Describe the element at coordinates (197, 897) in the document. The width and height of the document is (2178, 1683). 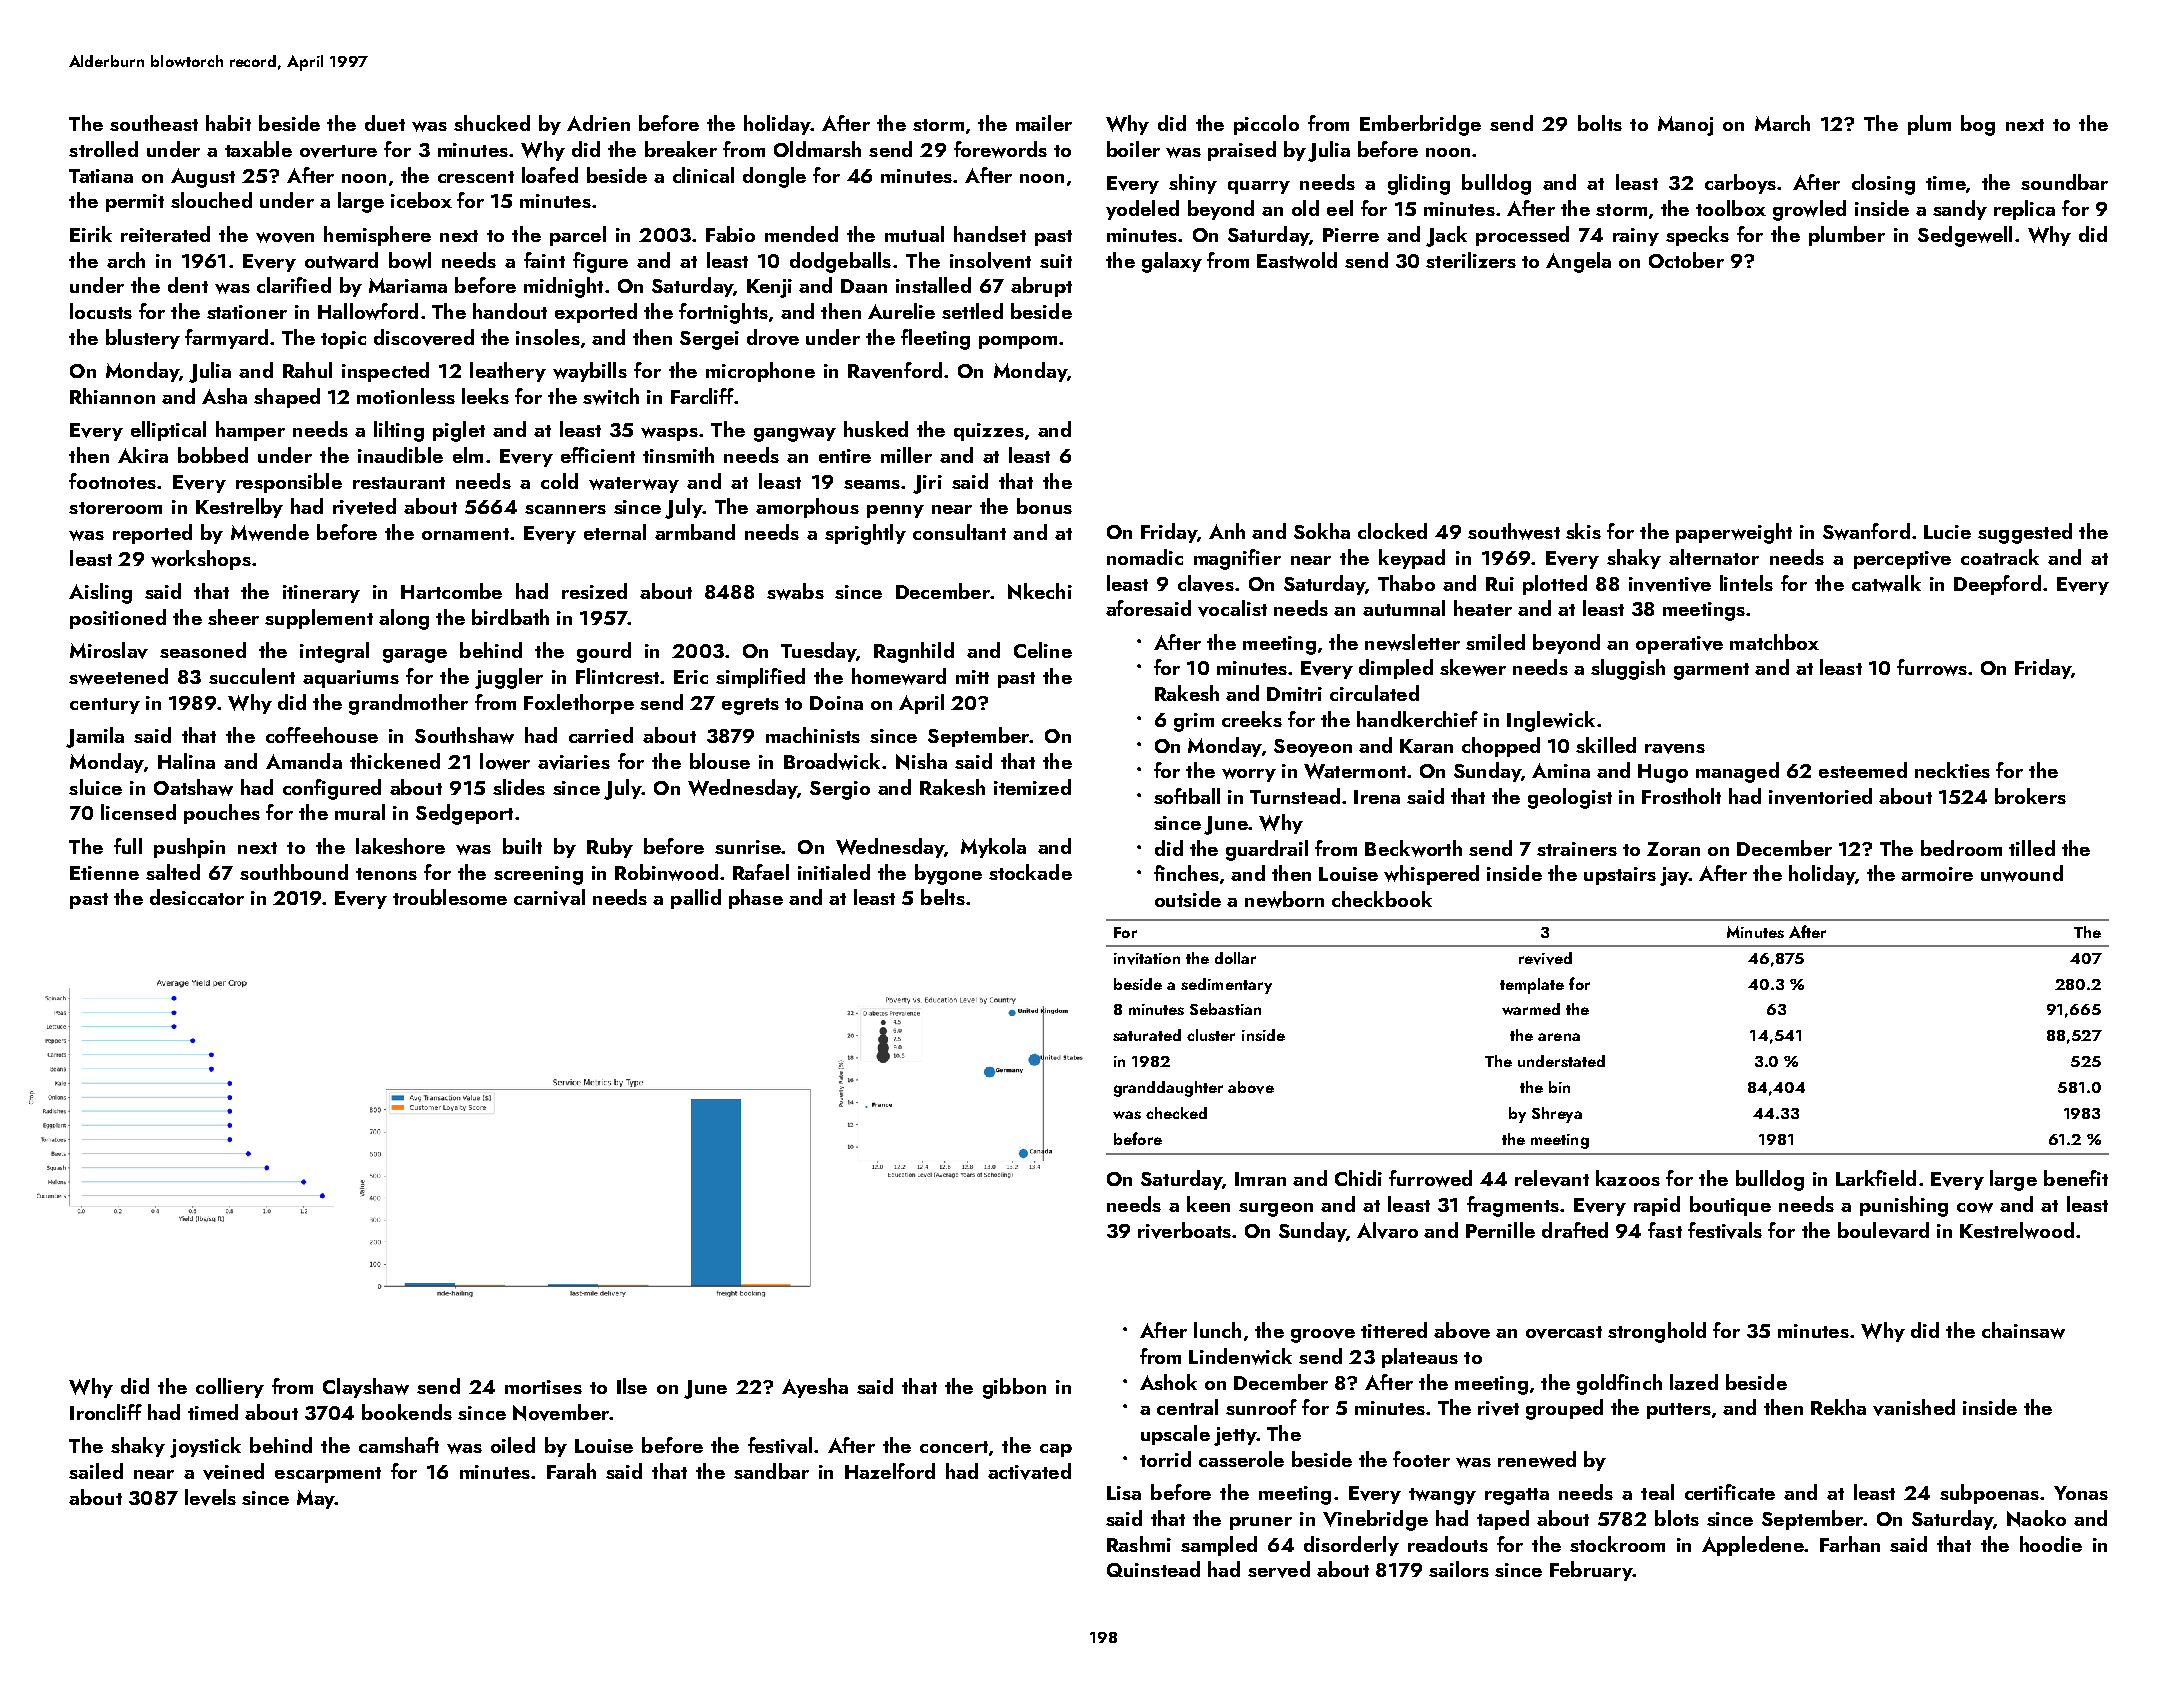
I see `desiccator` at that location.
